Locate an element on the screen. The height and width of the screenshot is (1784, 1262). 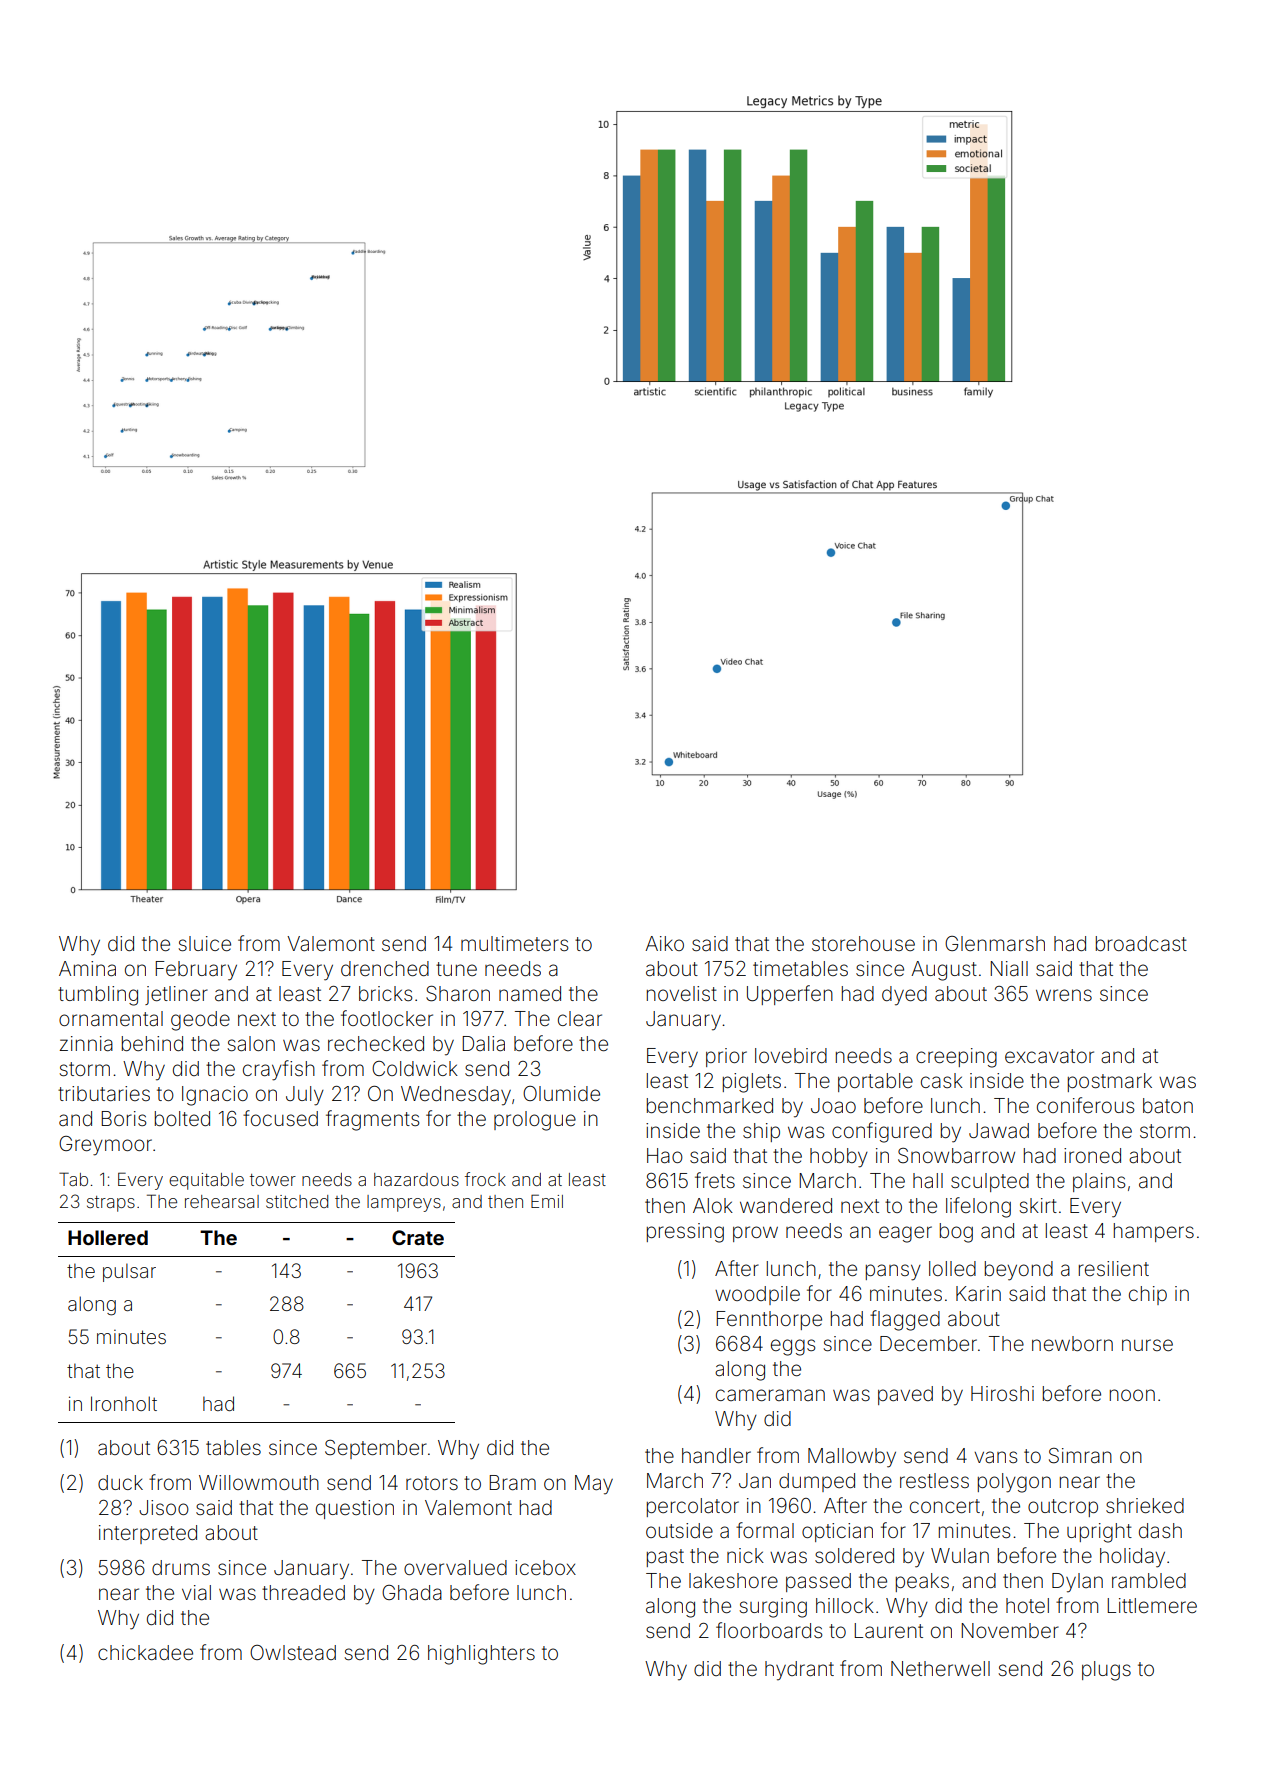
Joao is located at coordinates (833, 1105).
